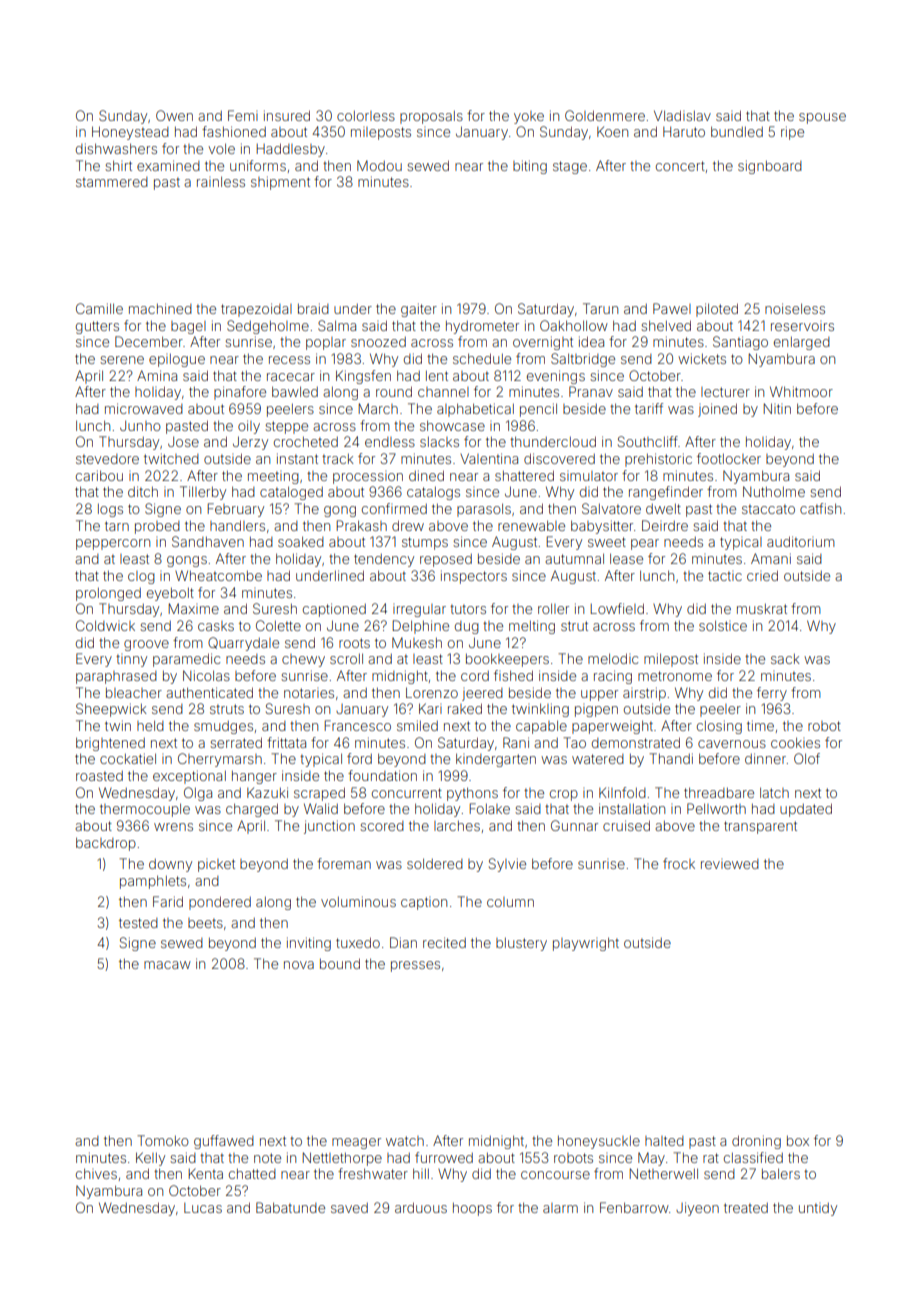  What do you see at coordinates (529, 117) in the screenshot?
I see `yoke` at bounding box center [529, 117].
